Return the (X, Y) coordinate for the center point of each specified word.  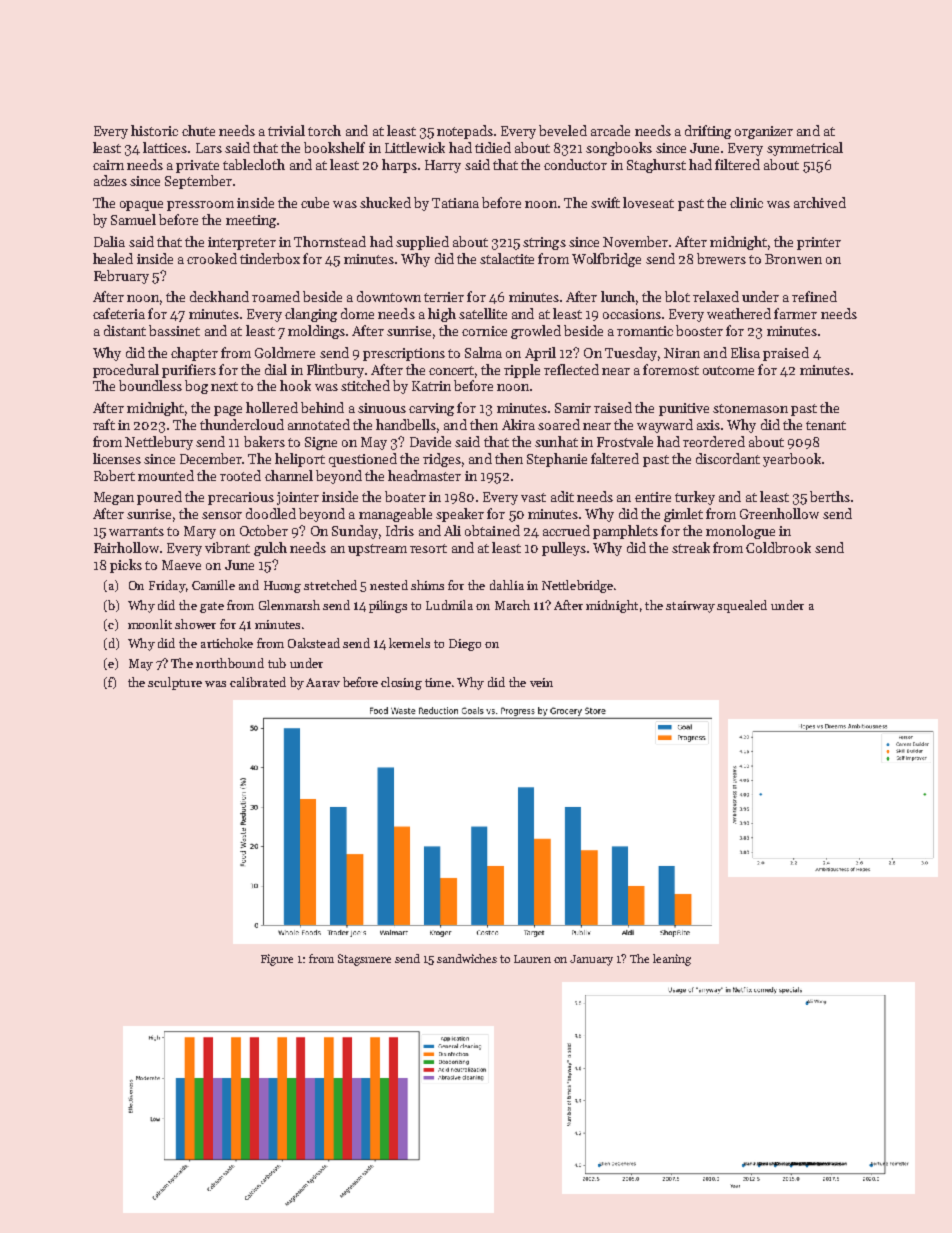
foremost (671, 369)
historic (154, 130)
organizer (764, 132)
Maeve (181, 565)
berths (830, 496)
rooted (240, 475)
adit (562, 496)
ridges (442, 460)
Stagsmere (364, 960)
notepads (465, 132)
